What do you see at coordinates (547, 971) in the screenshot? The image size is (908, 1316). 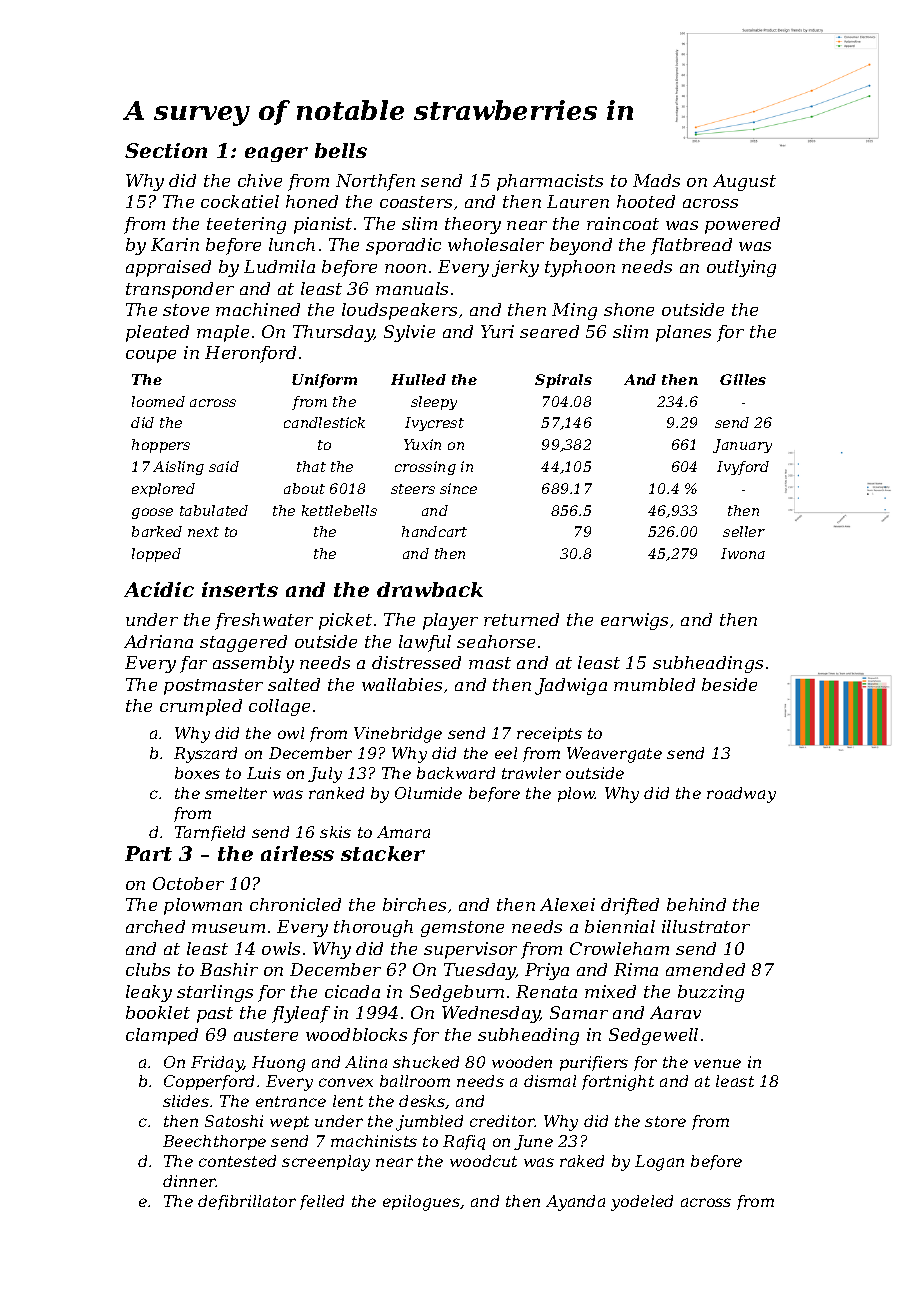 I see `Priya` at bounding box center [547, 971].
